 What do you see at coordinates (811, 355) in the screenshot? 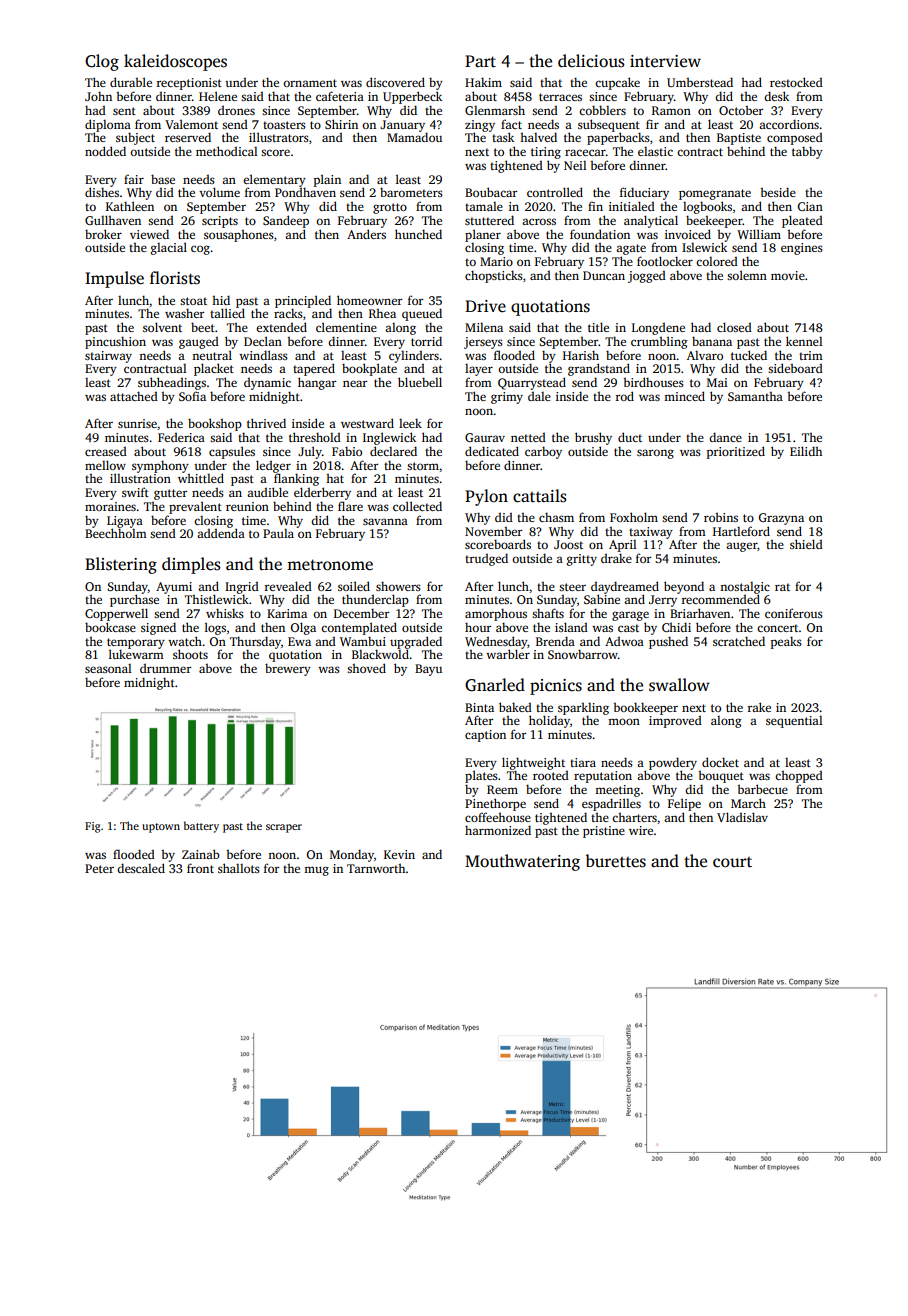
I see `trim` at bounding box center [811, 355].
